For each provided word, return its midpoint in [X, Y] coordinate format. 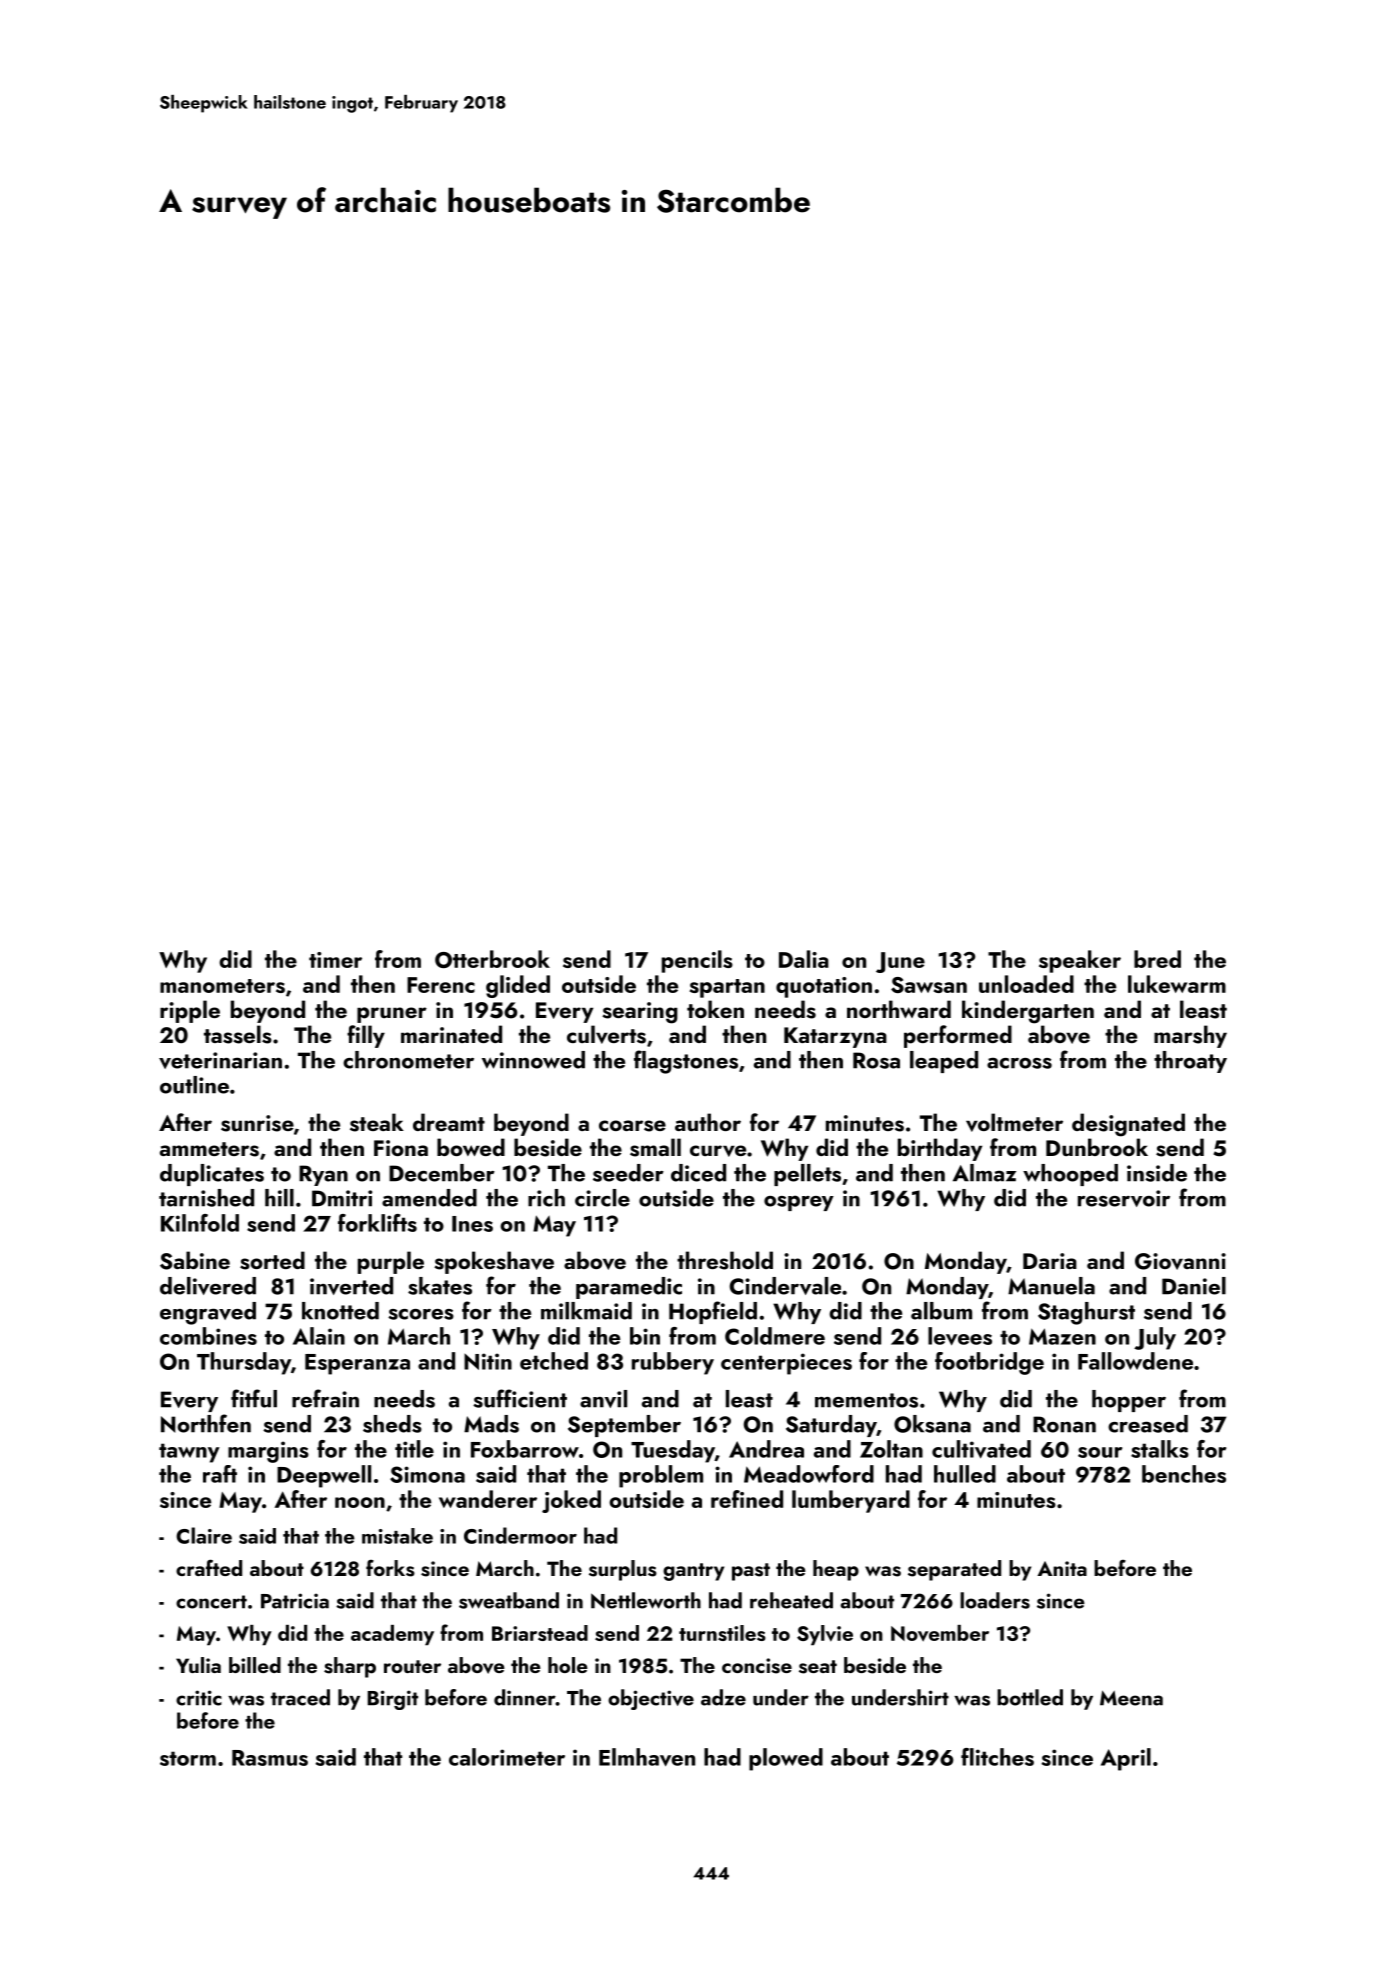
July [1155, 1338]
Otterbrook [492, 959]
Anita [1062, 1568]
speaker [1080, 961]
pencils [697, 961]
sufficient [520, 1398]
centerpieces [786, 1364]
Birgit [393, 1700]
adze [723, 1697]
